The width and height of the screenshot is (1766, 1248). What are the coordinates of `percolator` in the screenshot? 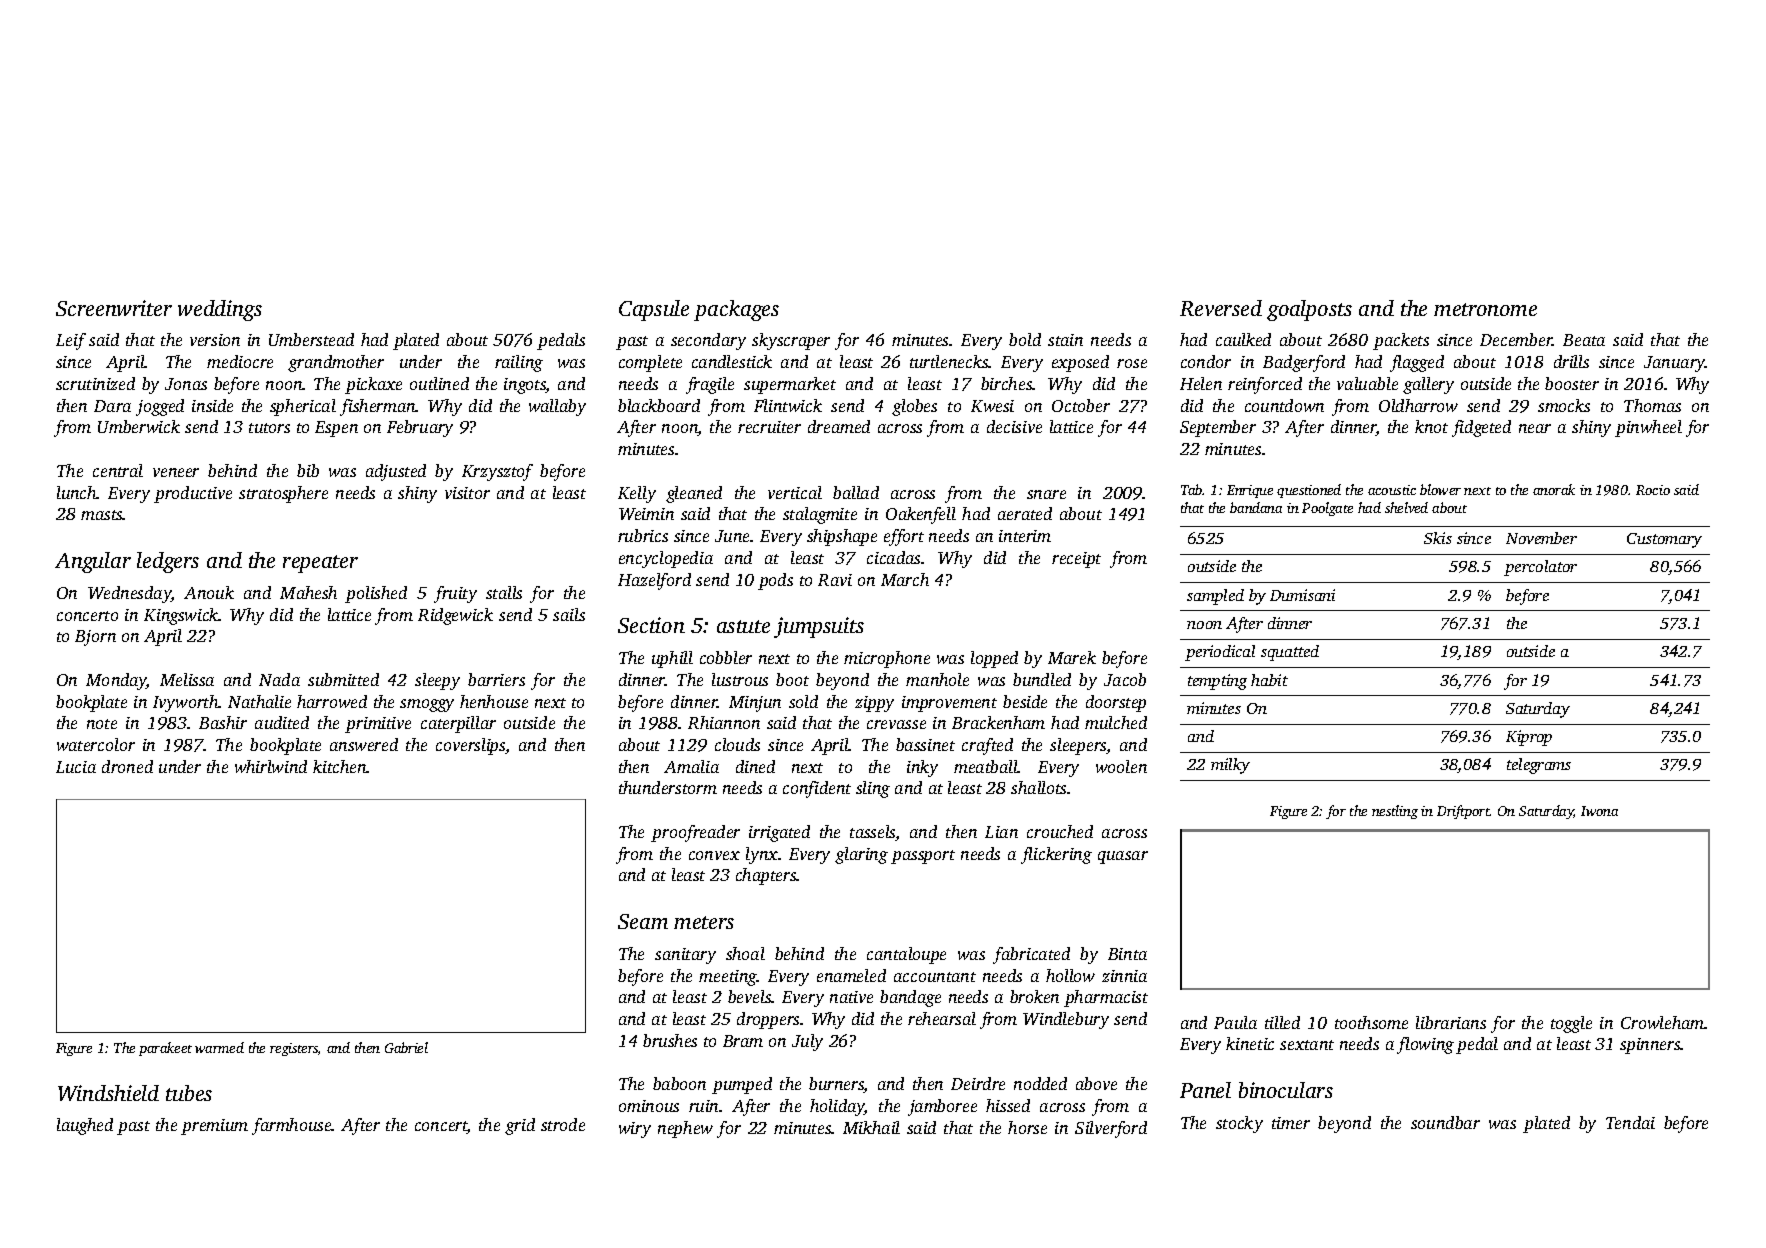 It's located at (1540, 568).
